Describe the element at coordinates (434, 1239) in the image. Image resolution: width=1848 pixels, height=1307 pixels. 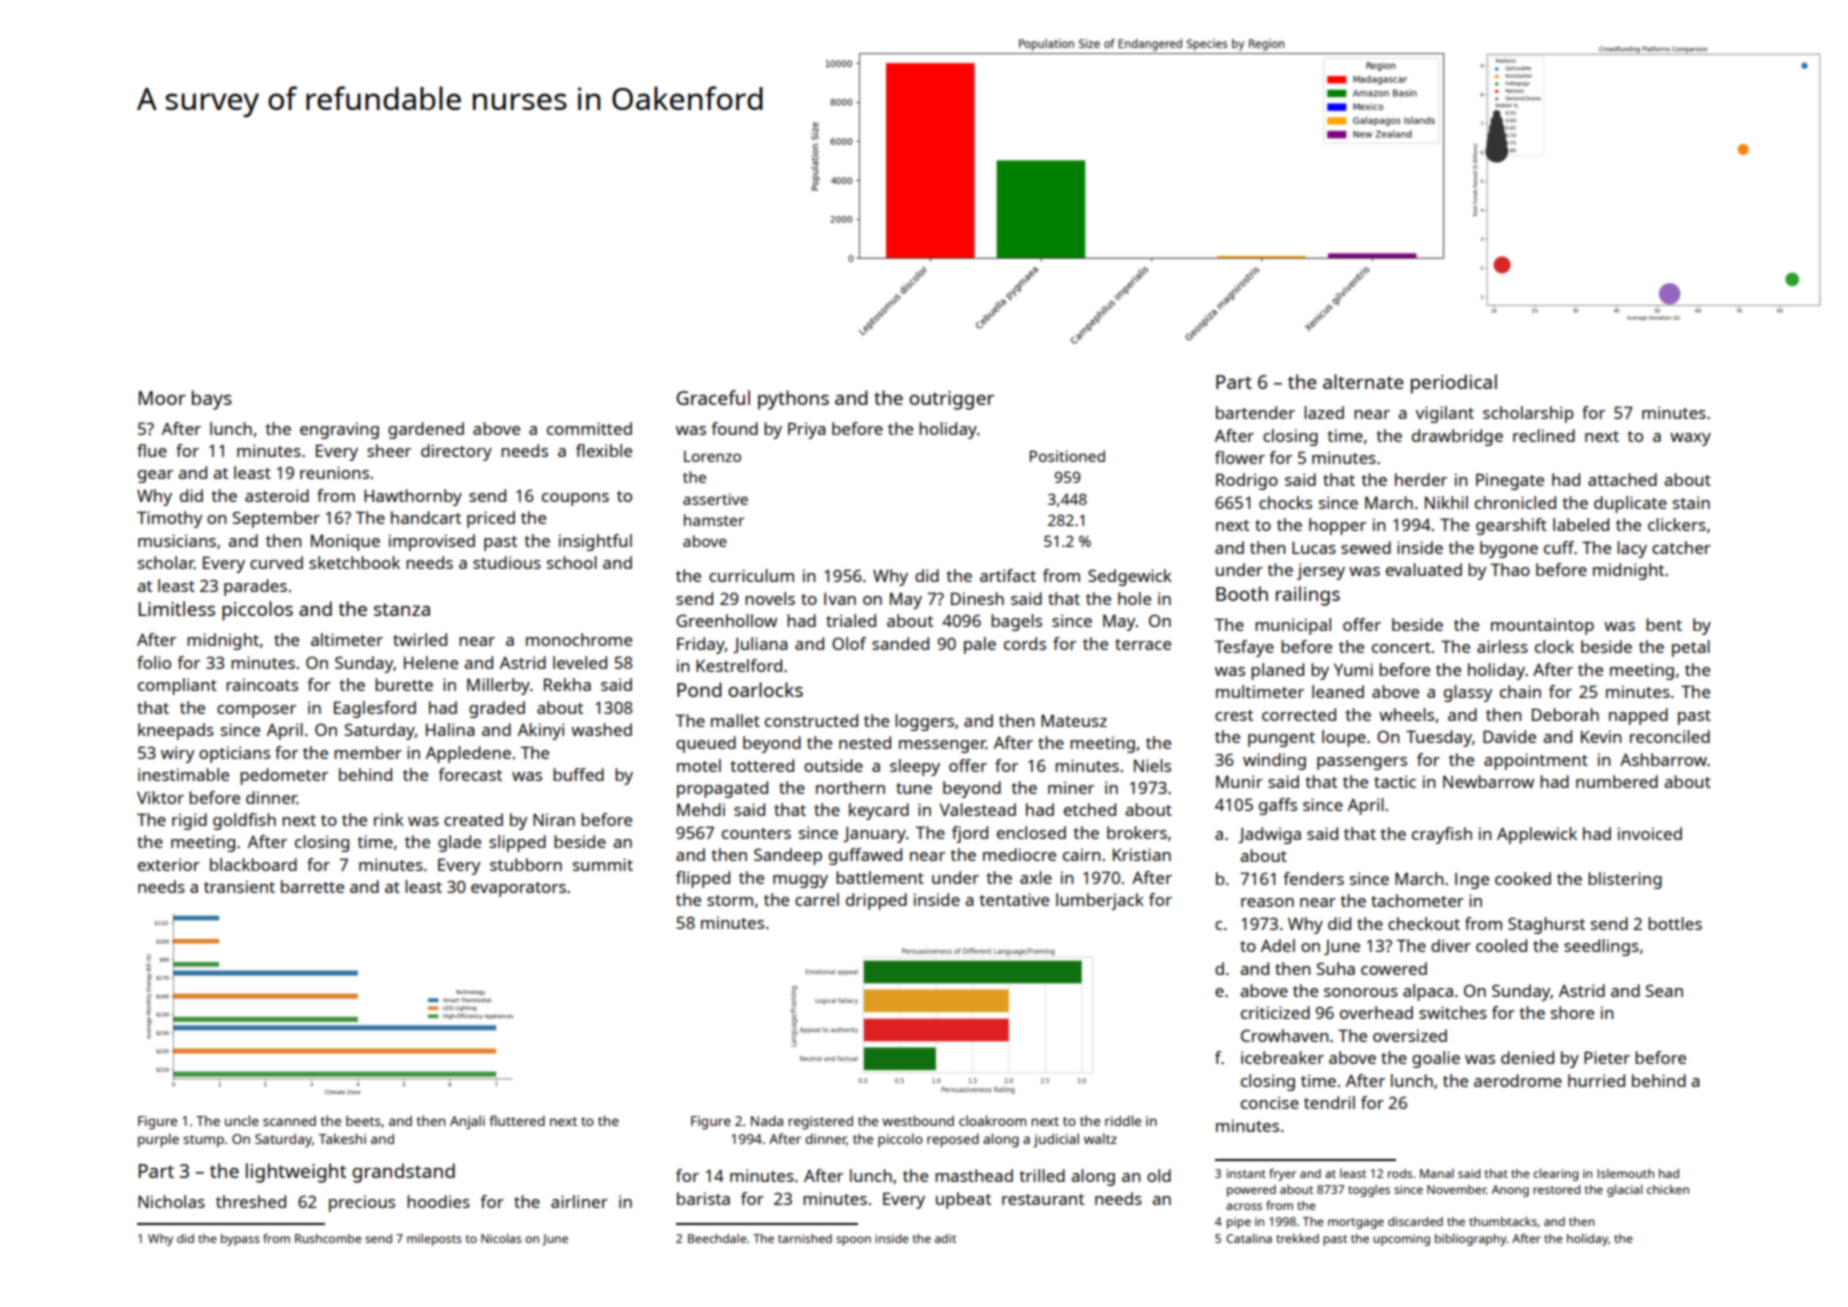
I see `mileposts` at that location.
